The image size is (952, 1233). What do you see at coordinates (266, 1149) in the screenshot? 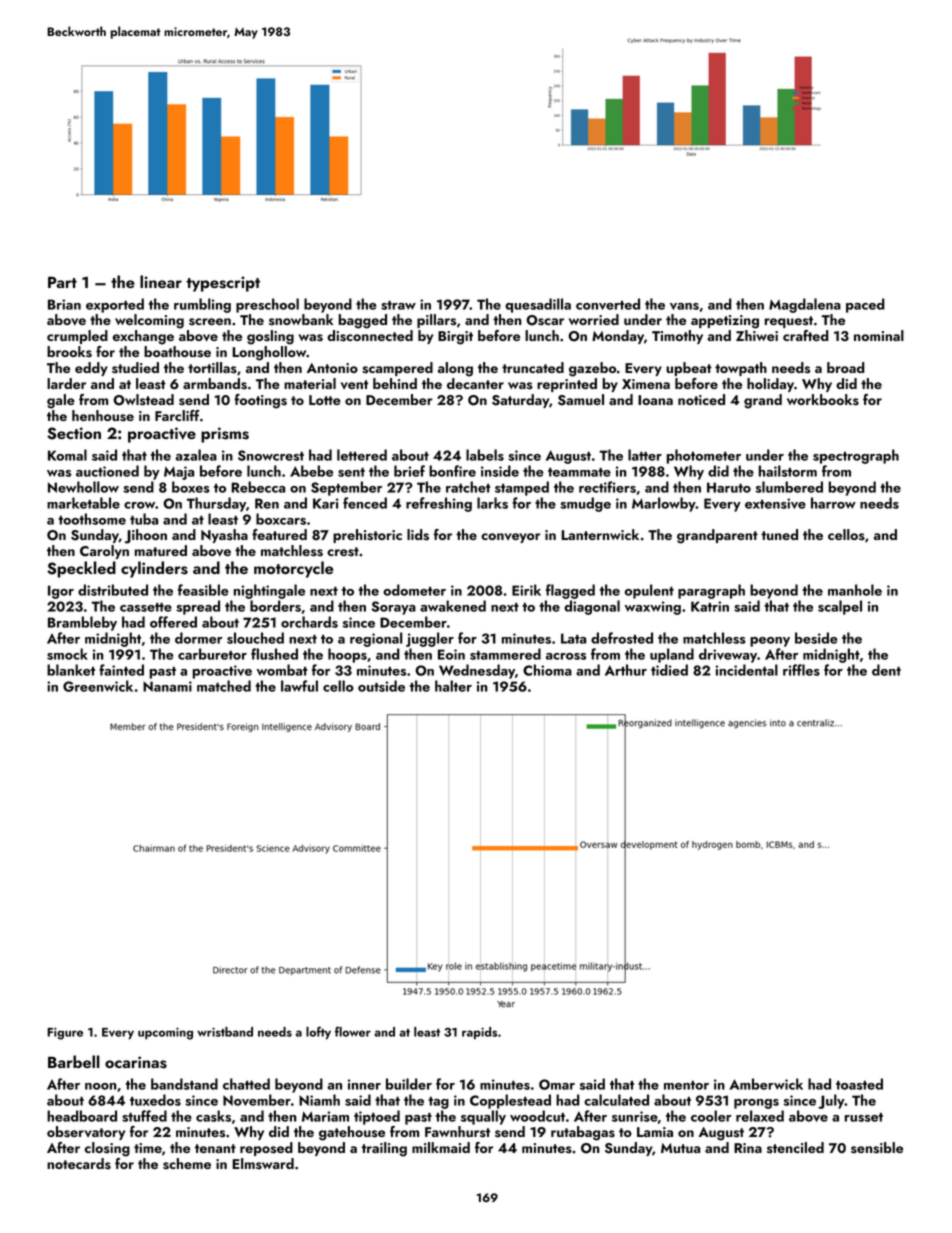
I see `reposed` at bounding box center [266, 1149].
